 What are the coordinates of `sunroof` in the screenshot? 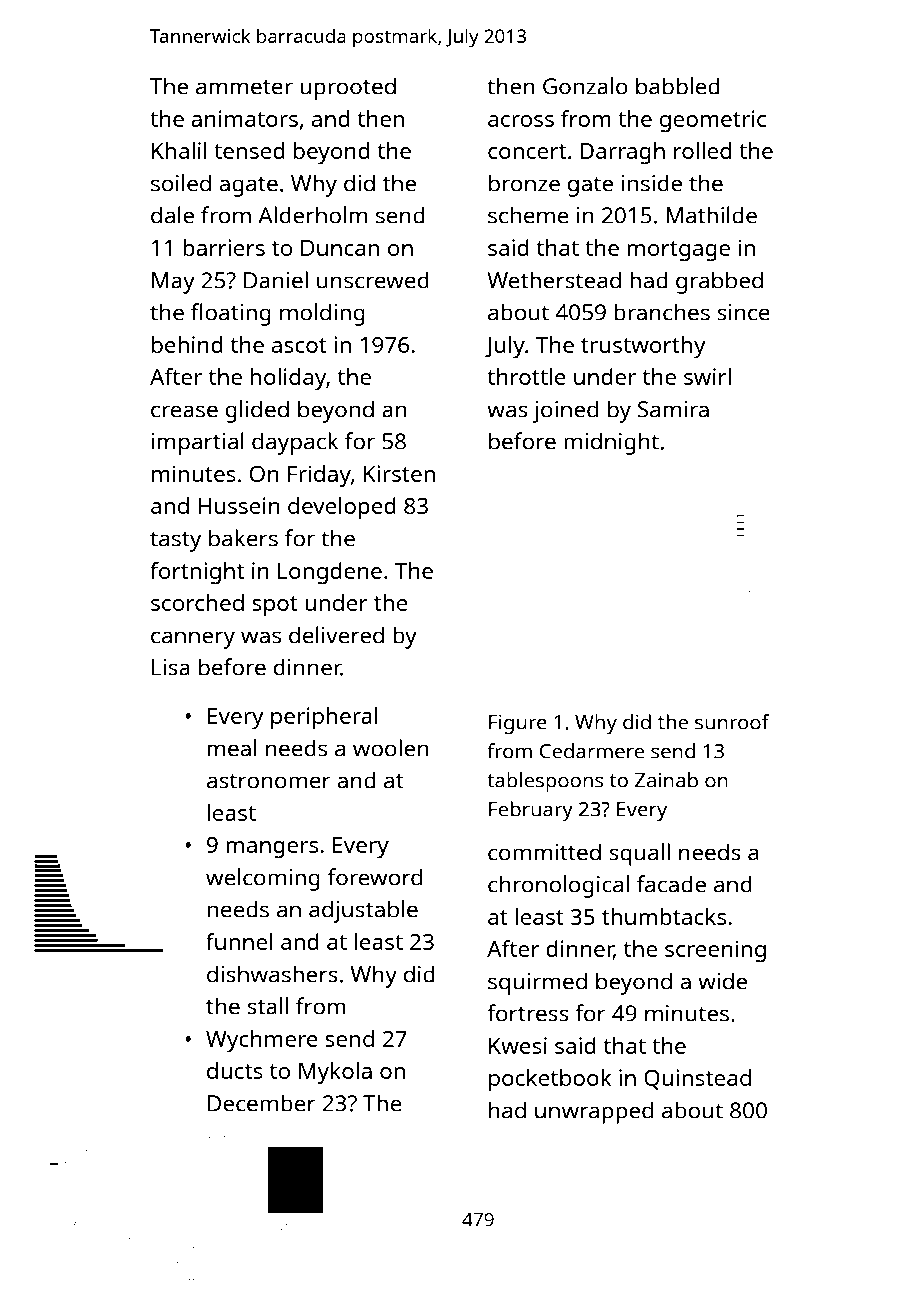 It's located at (732, 722).
